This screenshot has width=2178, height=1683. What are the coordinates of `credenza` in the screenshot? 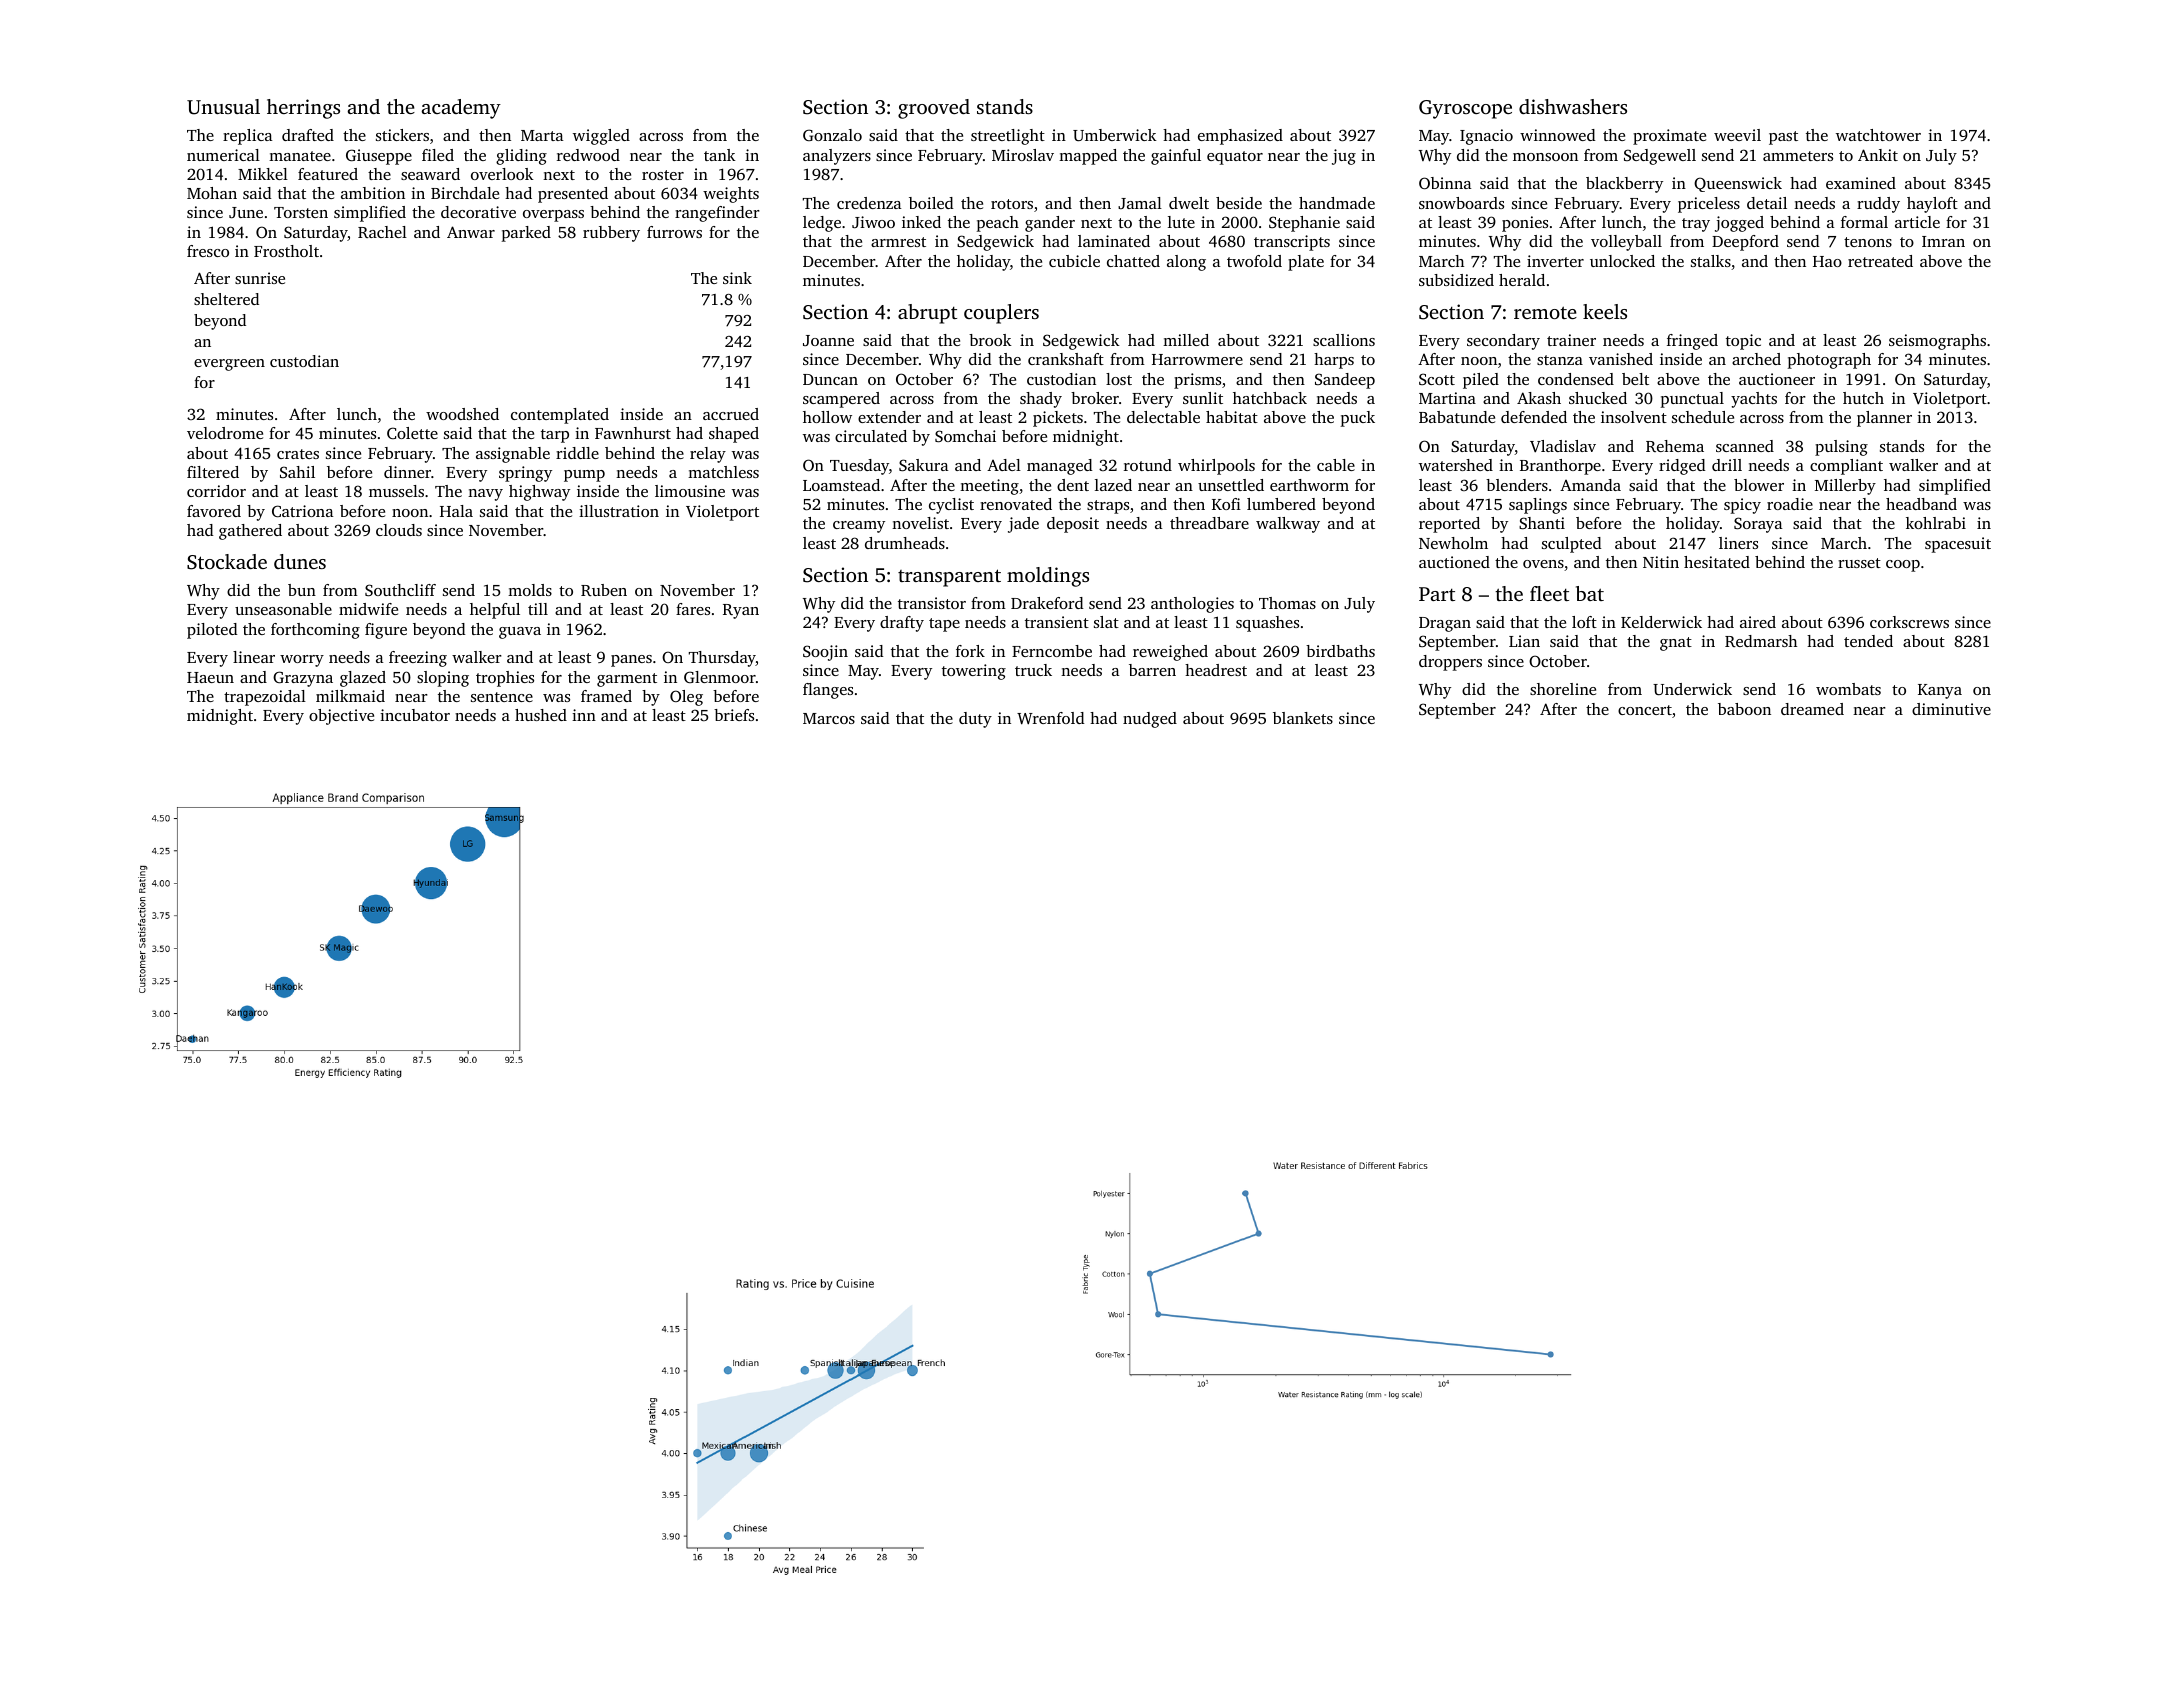 It's located at (869, 203).
